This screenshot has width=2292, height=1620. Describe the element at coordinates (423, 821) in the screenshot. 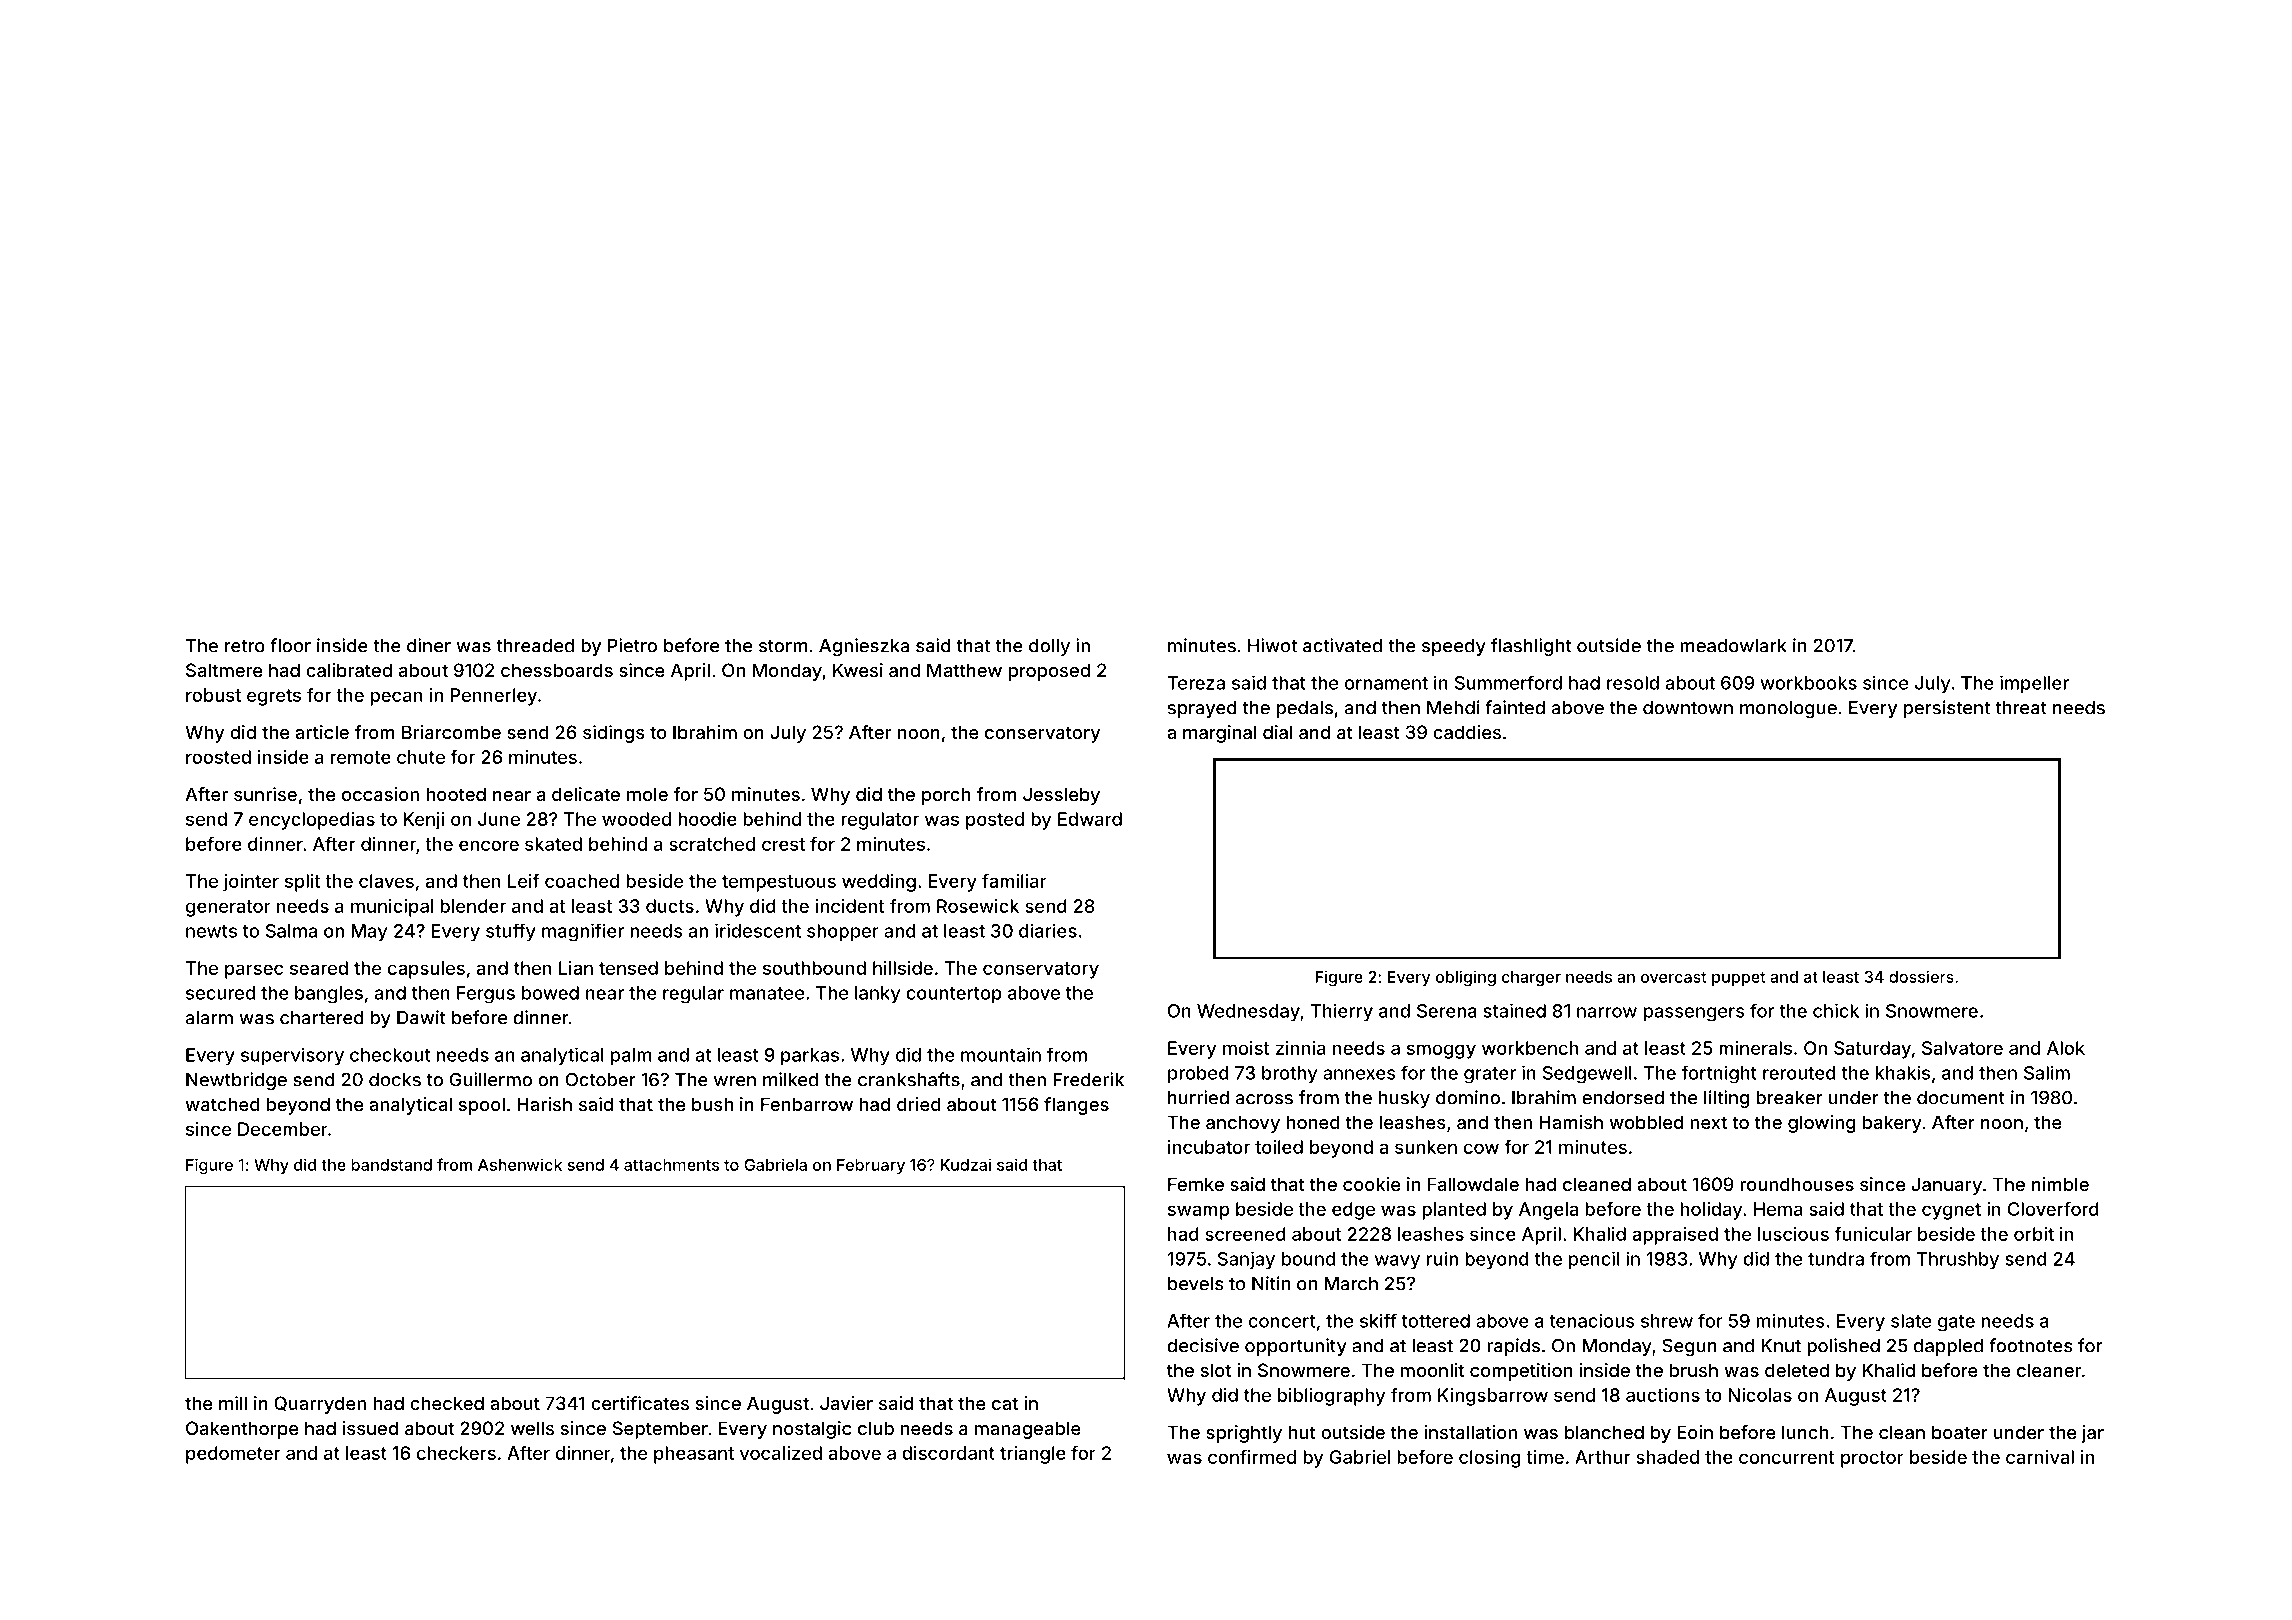

I see `Kenji` at that location.
